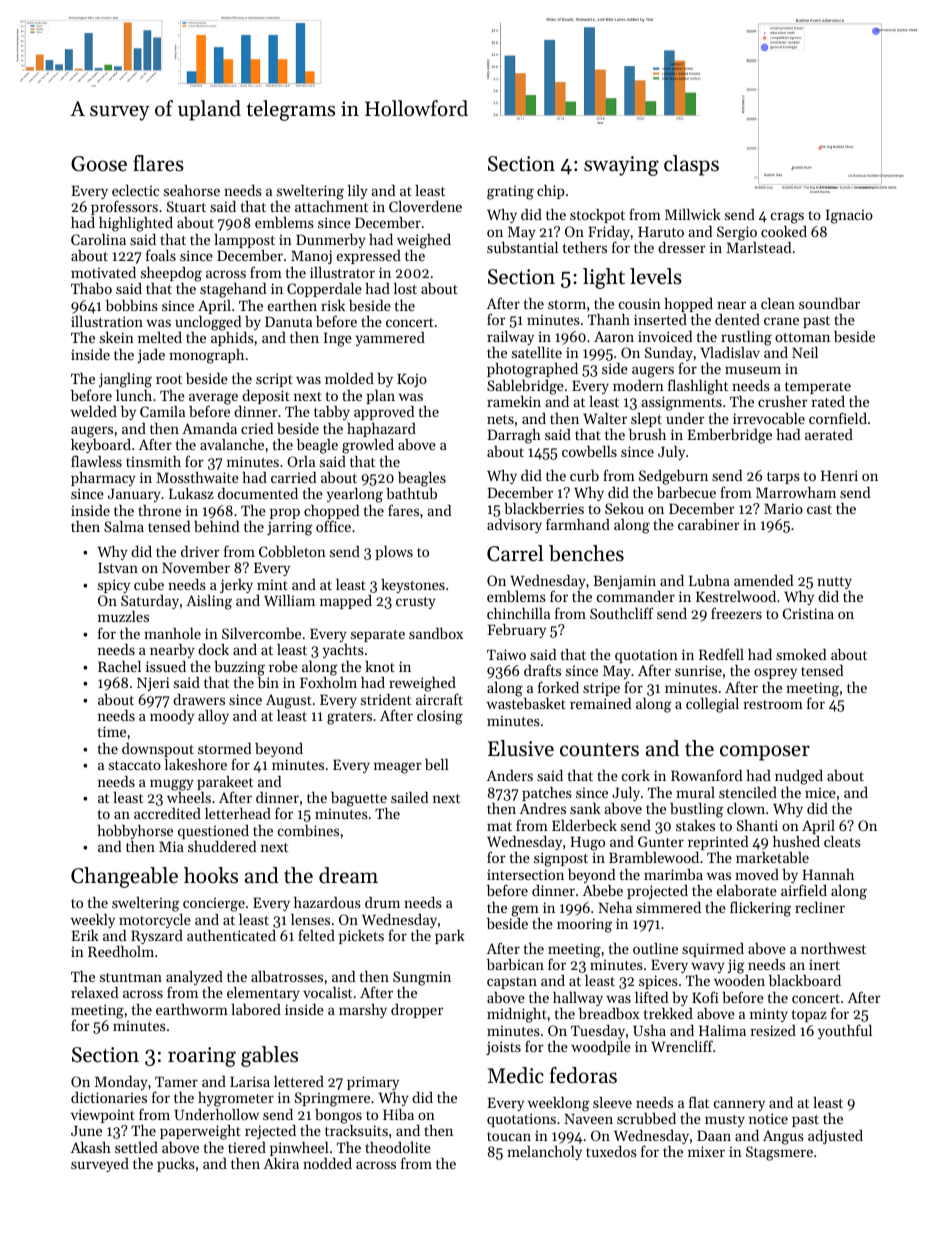  I want to click on pucks, so click(176, 1165).
